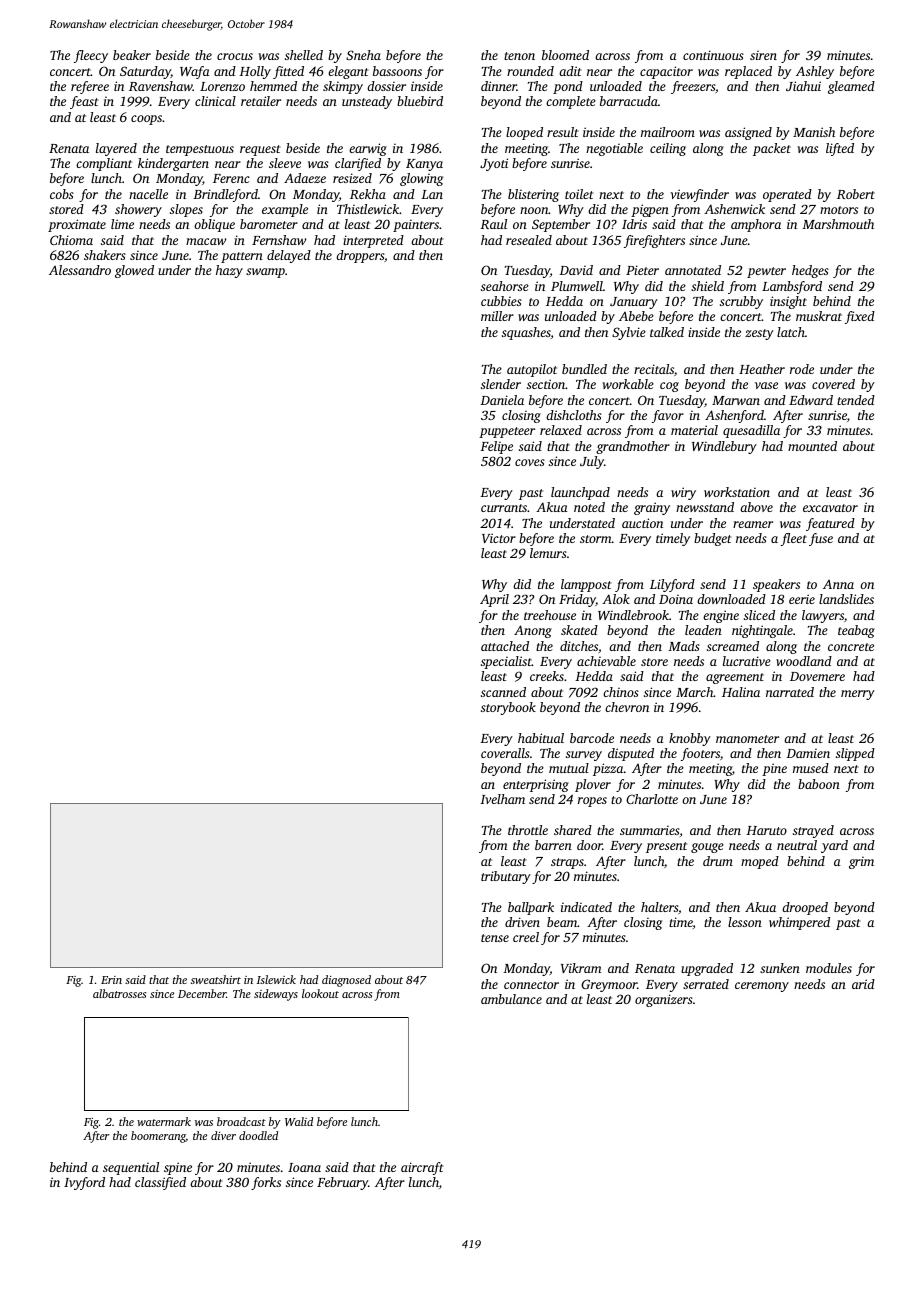 This screenshot has height=1308, width=924. I want to click on albatrosses, so click(119, 993).
